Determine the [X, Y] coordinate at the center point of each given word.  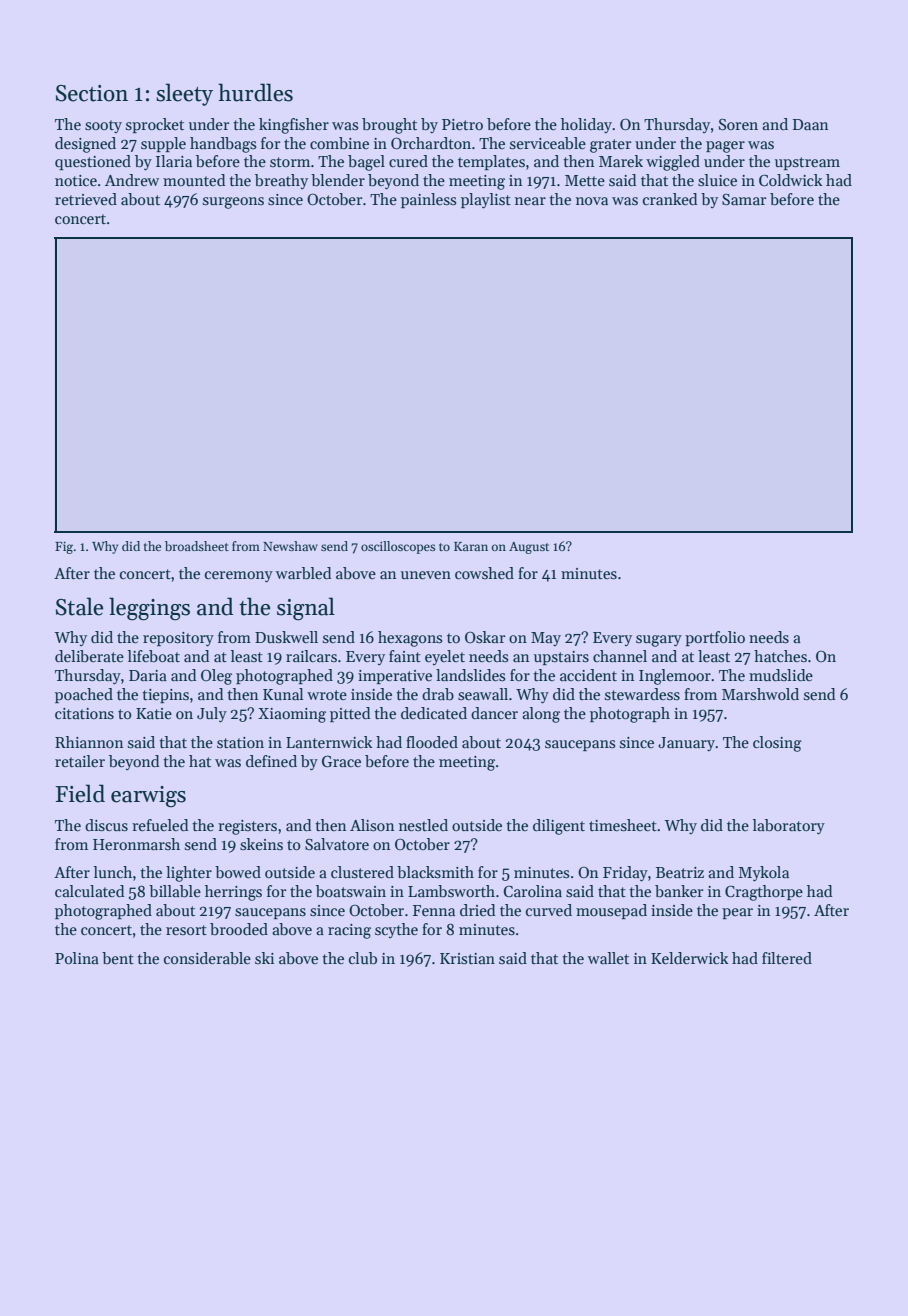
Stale [79, 606]
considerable [207, 958]
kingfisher [294, 126]
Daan [811, 124]
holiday [587, 125]
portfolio [715, 638]
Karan [471, 546]
